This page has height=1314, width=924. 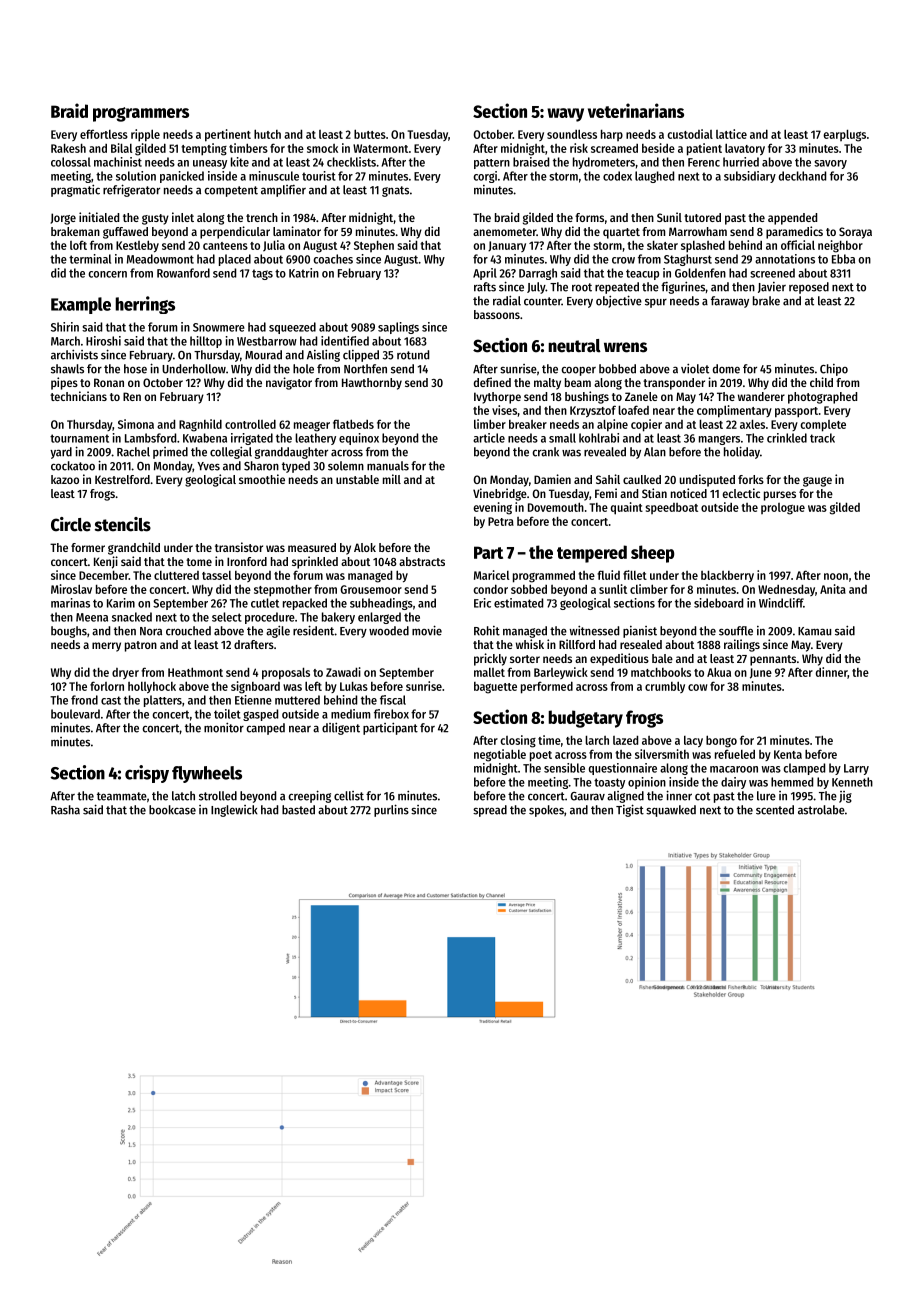 I want to click on faraway, so click(x=730, y=302).
